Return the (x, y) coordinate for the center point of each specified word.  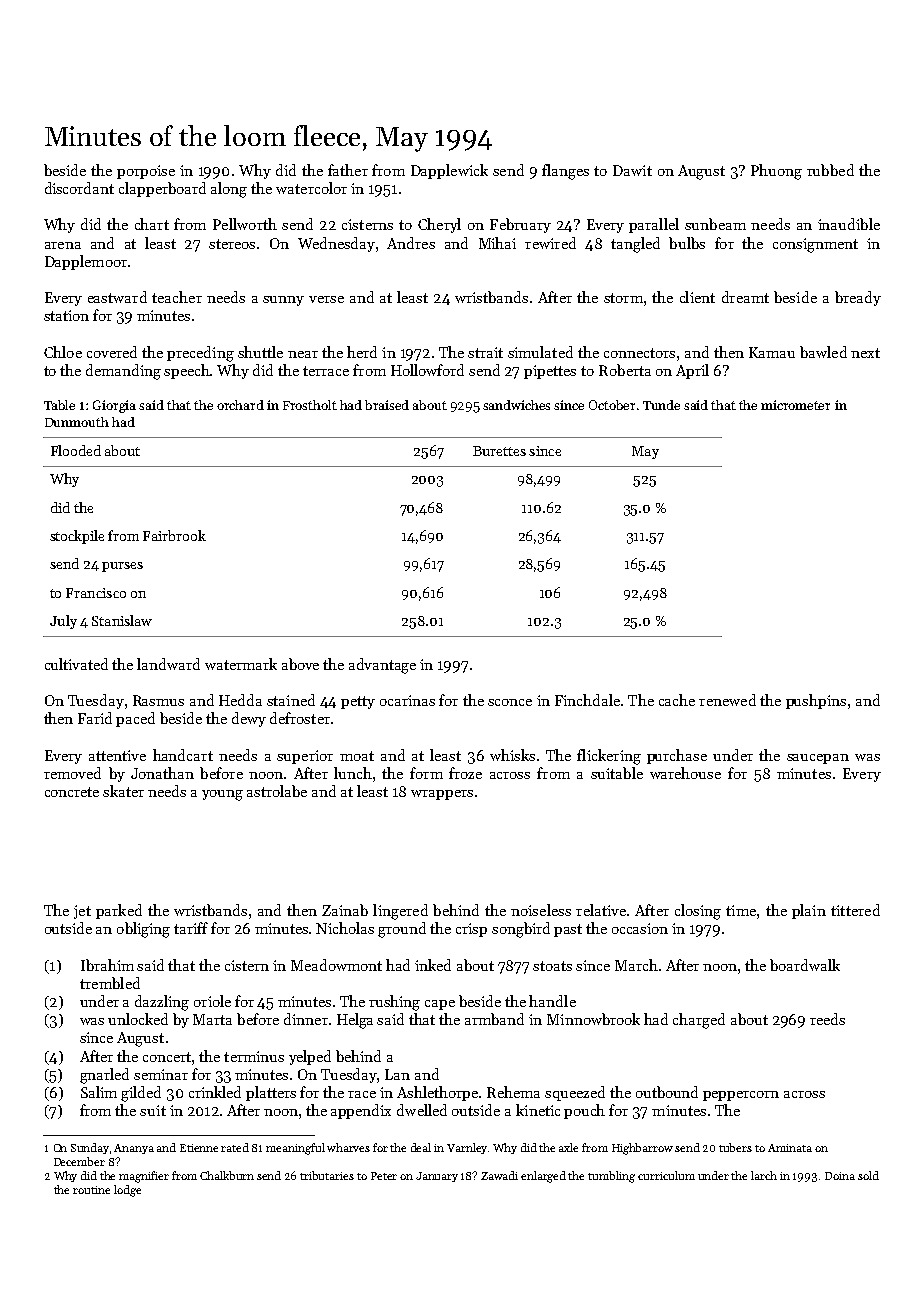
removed (72, 773)
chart (152, 224)
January (437, 1177)
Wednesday (336, 244)
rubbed (830, 170)
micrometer (795, 405)
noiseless (541, 910)
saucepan (818, 759)
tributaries (327, 1175)
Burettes (499, 451)
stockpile (77, 537)
